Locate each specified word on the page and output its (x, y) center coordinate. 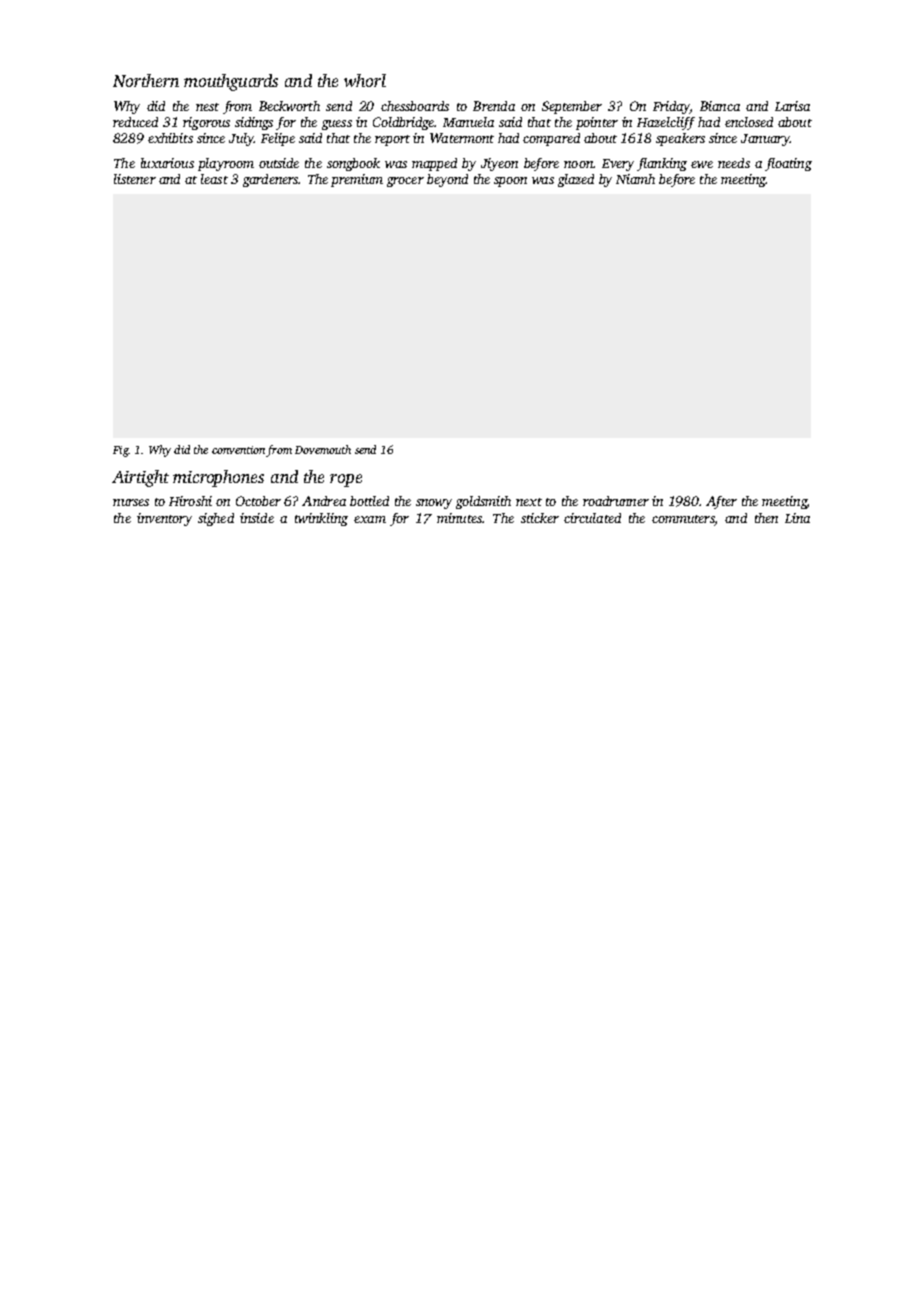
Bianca (720, 106)
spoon (510, 182)
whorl (365, 80)
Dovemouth (323, 449)
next (529, 502)
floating (788, 164)
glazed (576, 180)
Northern (146, 80)
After (721, 502)
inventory (164, 519)
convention (238, 450)
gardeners (271, 180)
